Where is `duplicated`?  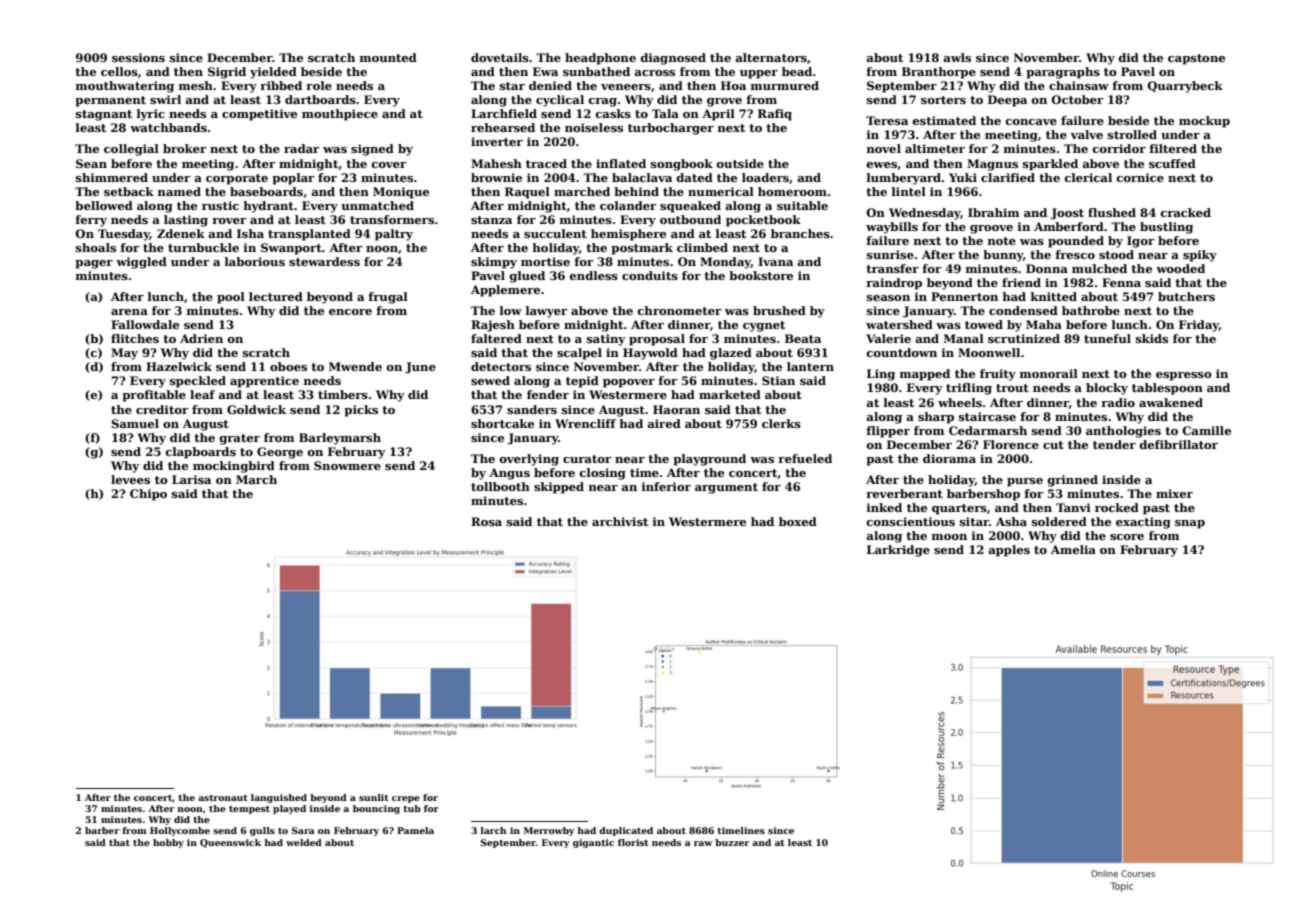
duplicated is located at coordinates (626, 831).
